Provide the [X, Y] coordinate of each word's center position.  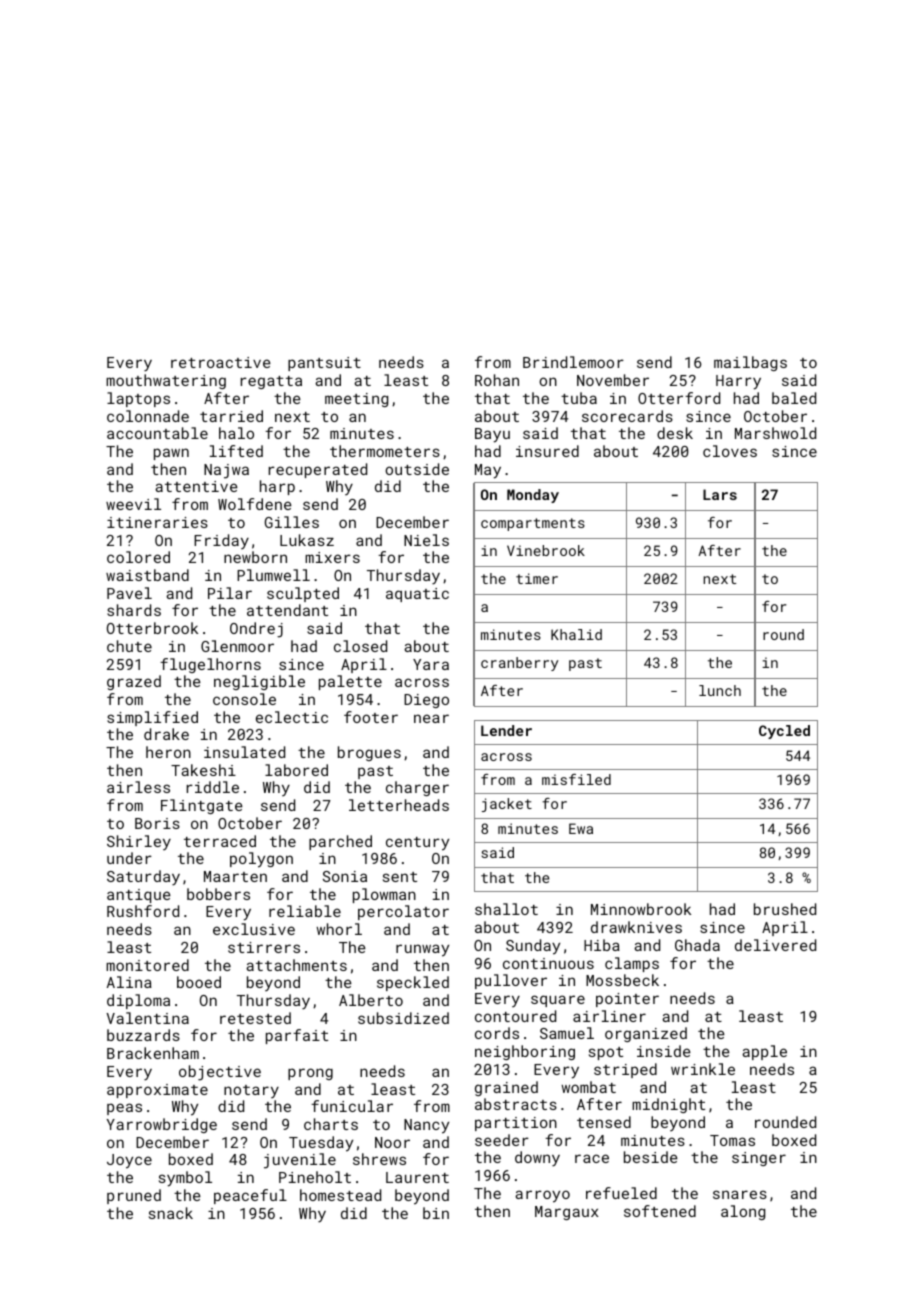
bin [436, 1213]
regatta [271, 382]
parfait [297, 1036]
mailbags [750, 363]
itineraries [157, 522]
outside [417, 469]
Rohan [497, 380]
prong [310, 1074]
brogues [369, 753]
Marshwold [775, 433]
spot [606, 1053]
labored [296, 770]
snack [171, 1213]
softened [660, 1211]
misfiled [576, 779]
